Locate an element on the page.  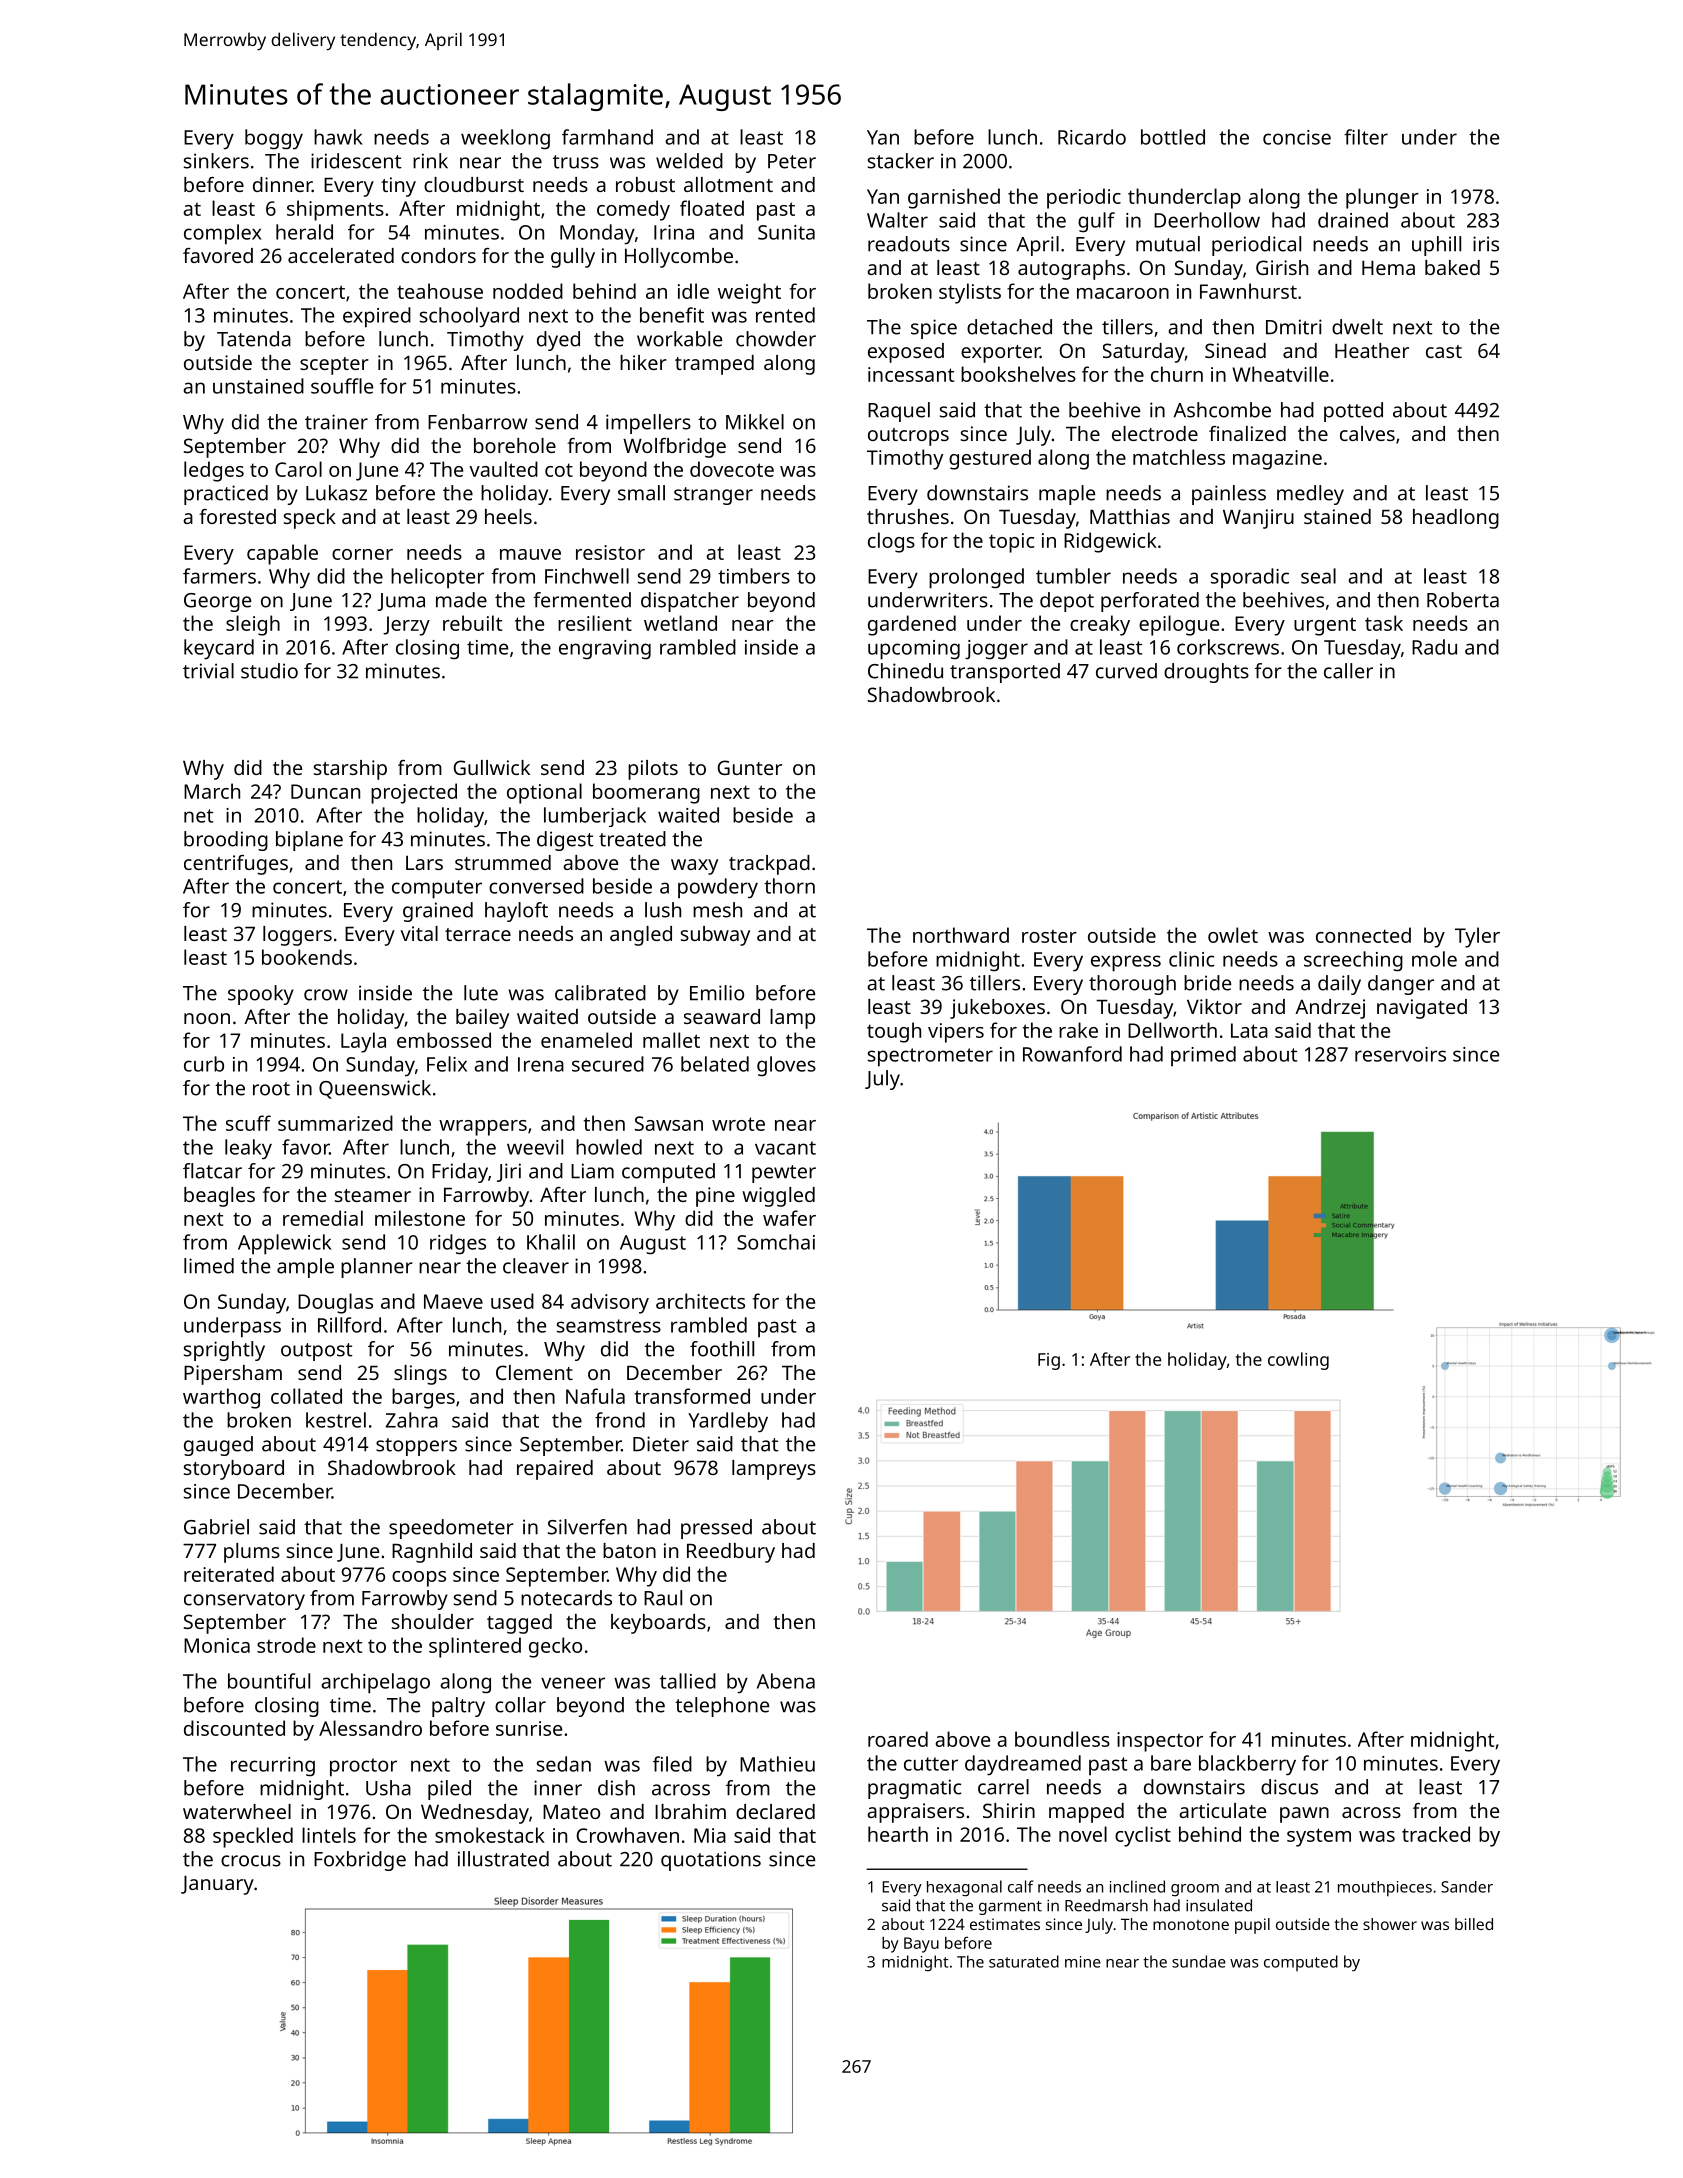
speedometer is located at coordinates (451, 1529).
